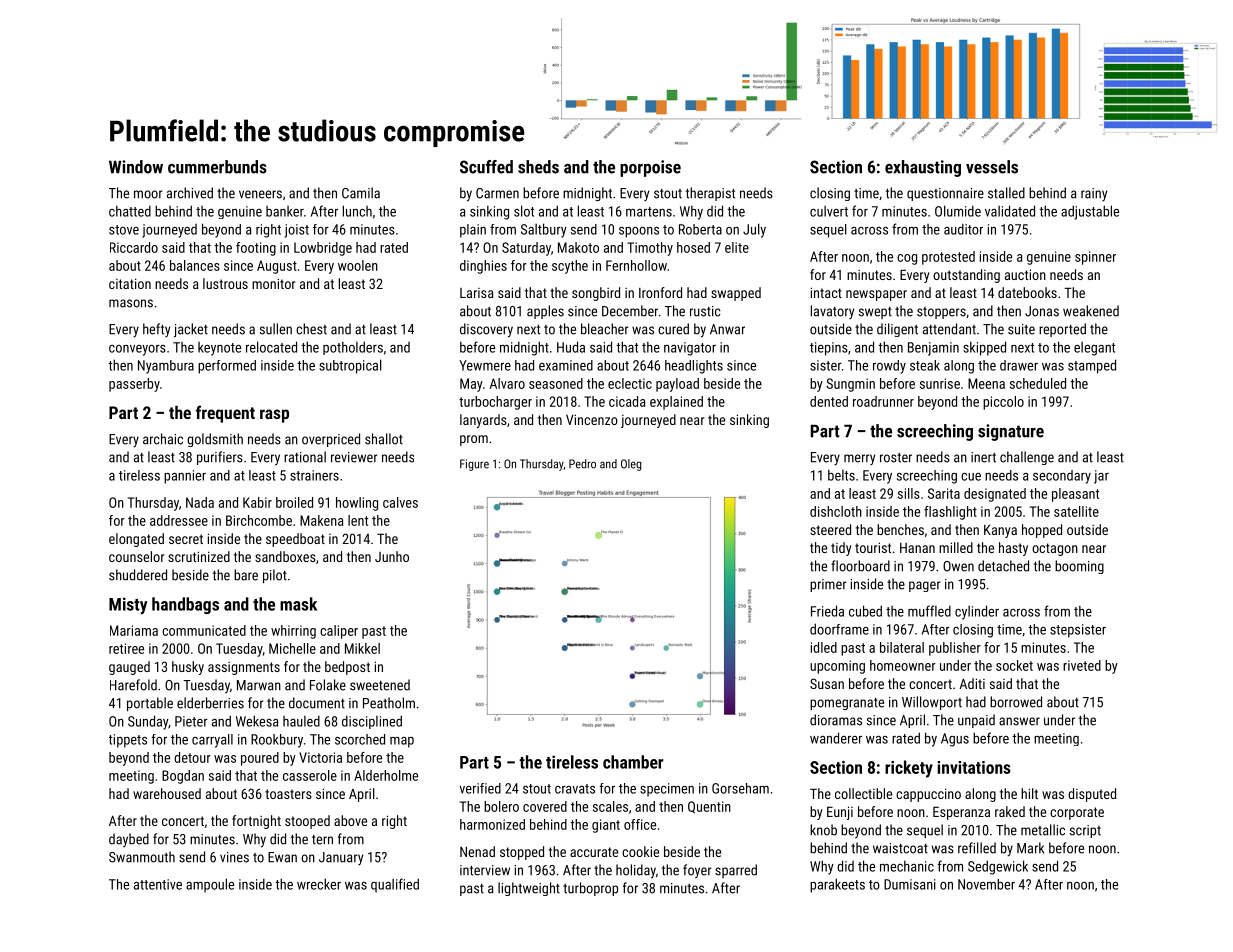 Image resolution: width=1233 pixels, height=952 pixels. I want to click on Sedgewick, so click(998, 867).
